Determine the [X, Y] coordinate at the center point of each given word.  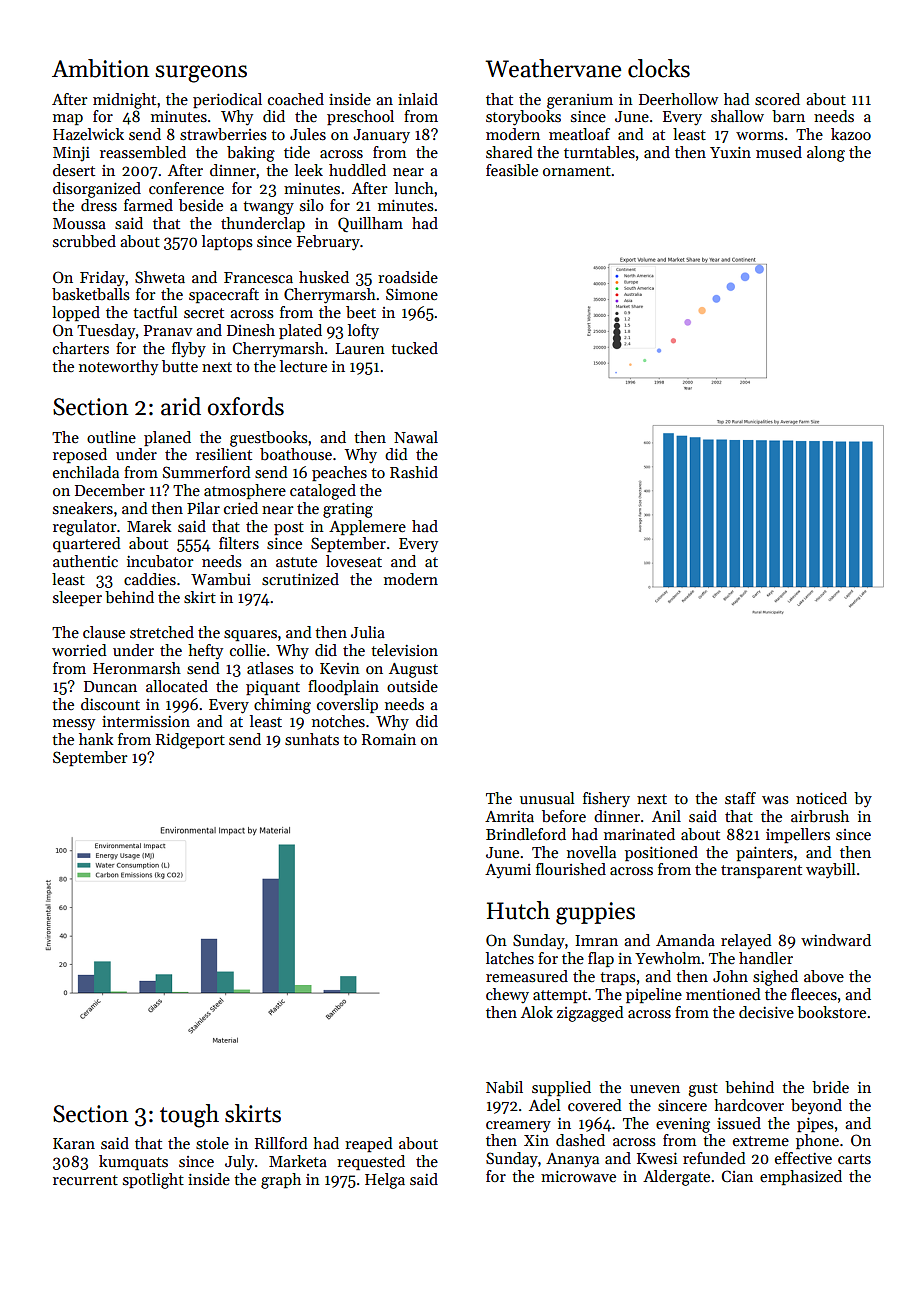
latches [510, 958]
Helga [385, 1181]
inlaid [418, 99]
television [404, 650]
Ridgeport [190, 741]
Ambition [100, 68]
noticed [821, 798]
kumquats [133, 1162]
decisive [766, 1012]
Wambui [221, 579]
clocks [659, 68]
